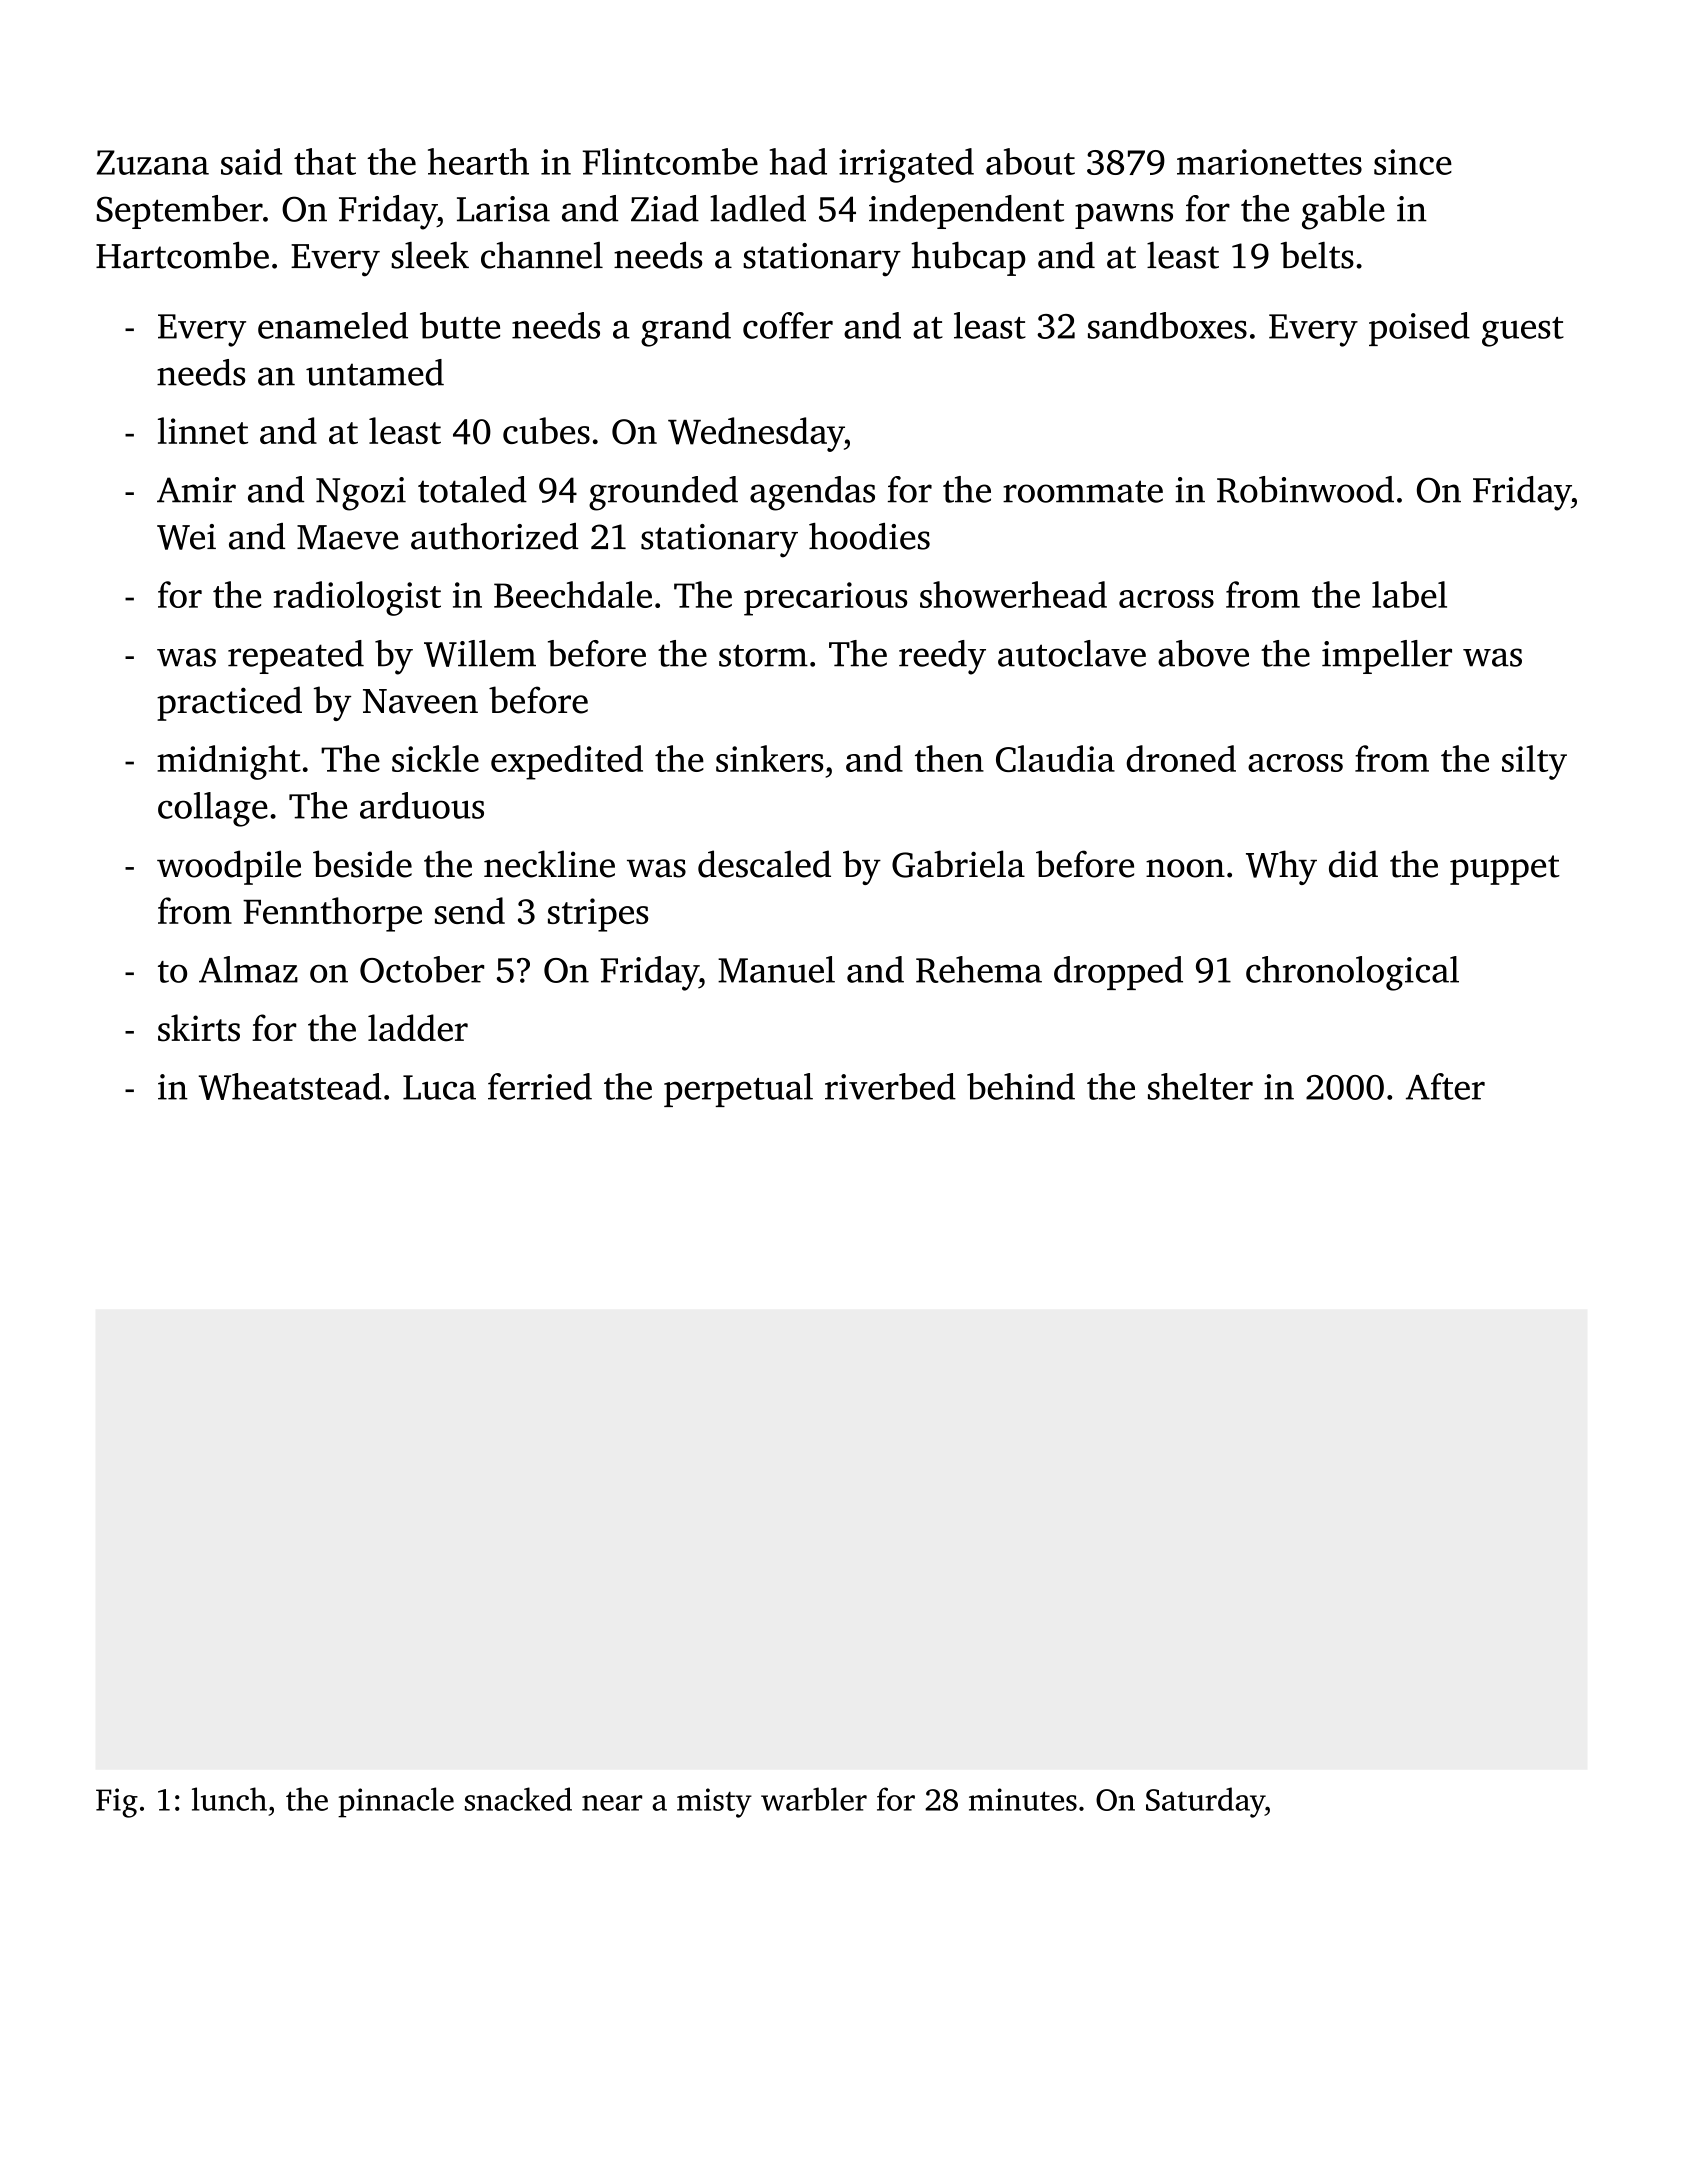 This screenshot has height=2178, width=1683. Describe the element at coordinates (1205, 1802) in the screenshot. I see `Saturday` at that location.
